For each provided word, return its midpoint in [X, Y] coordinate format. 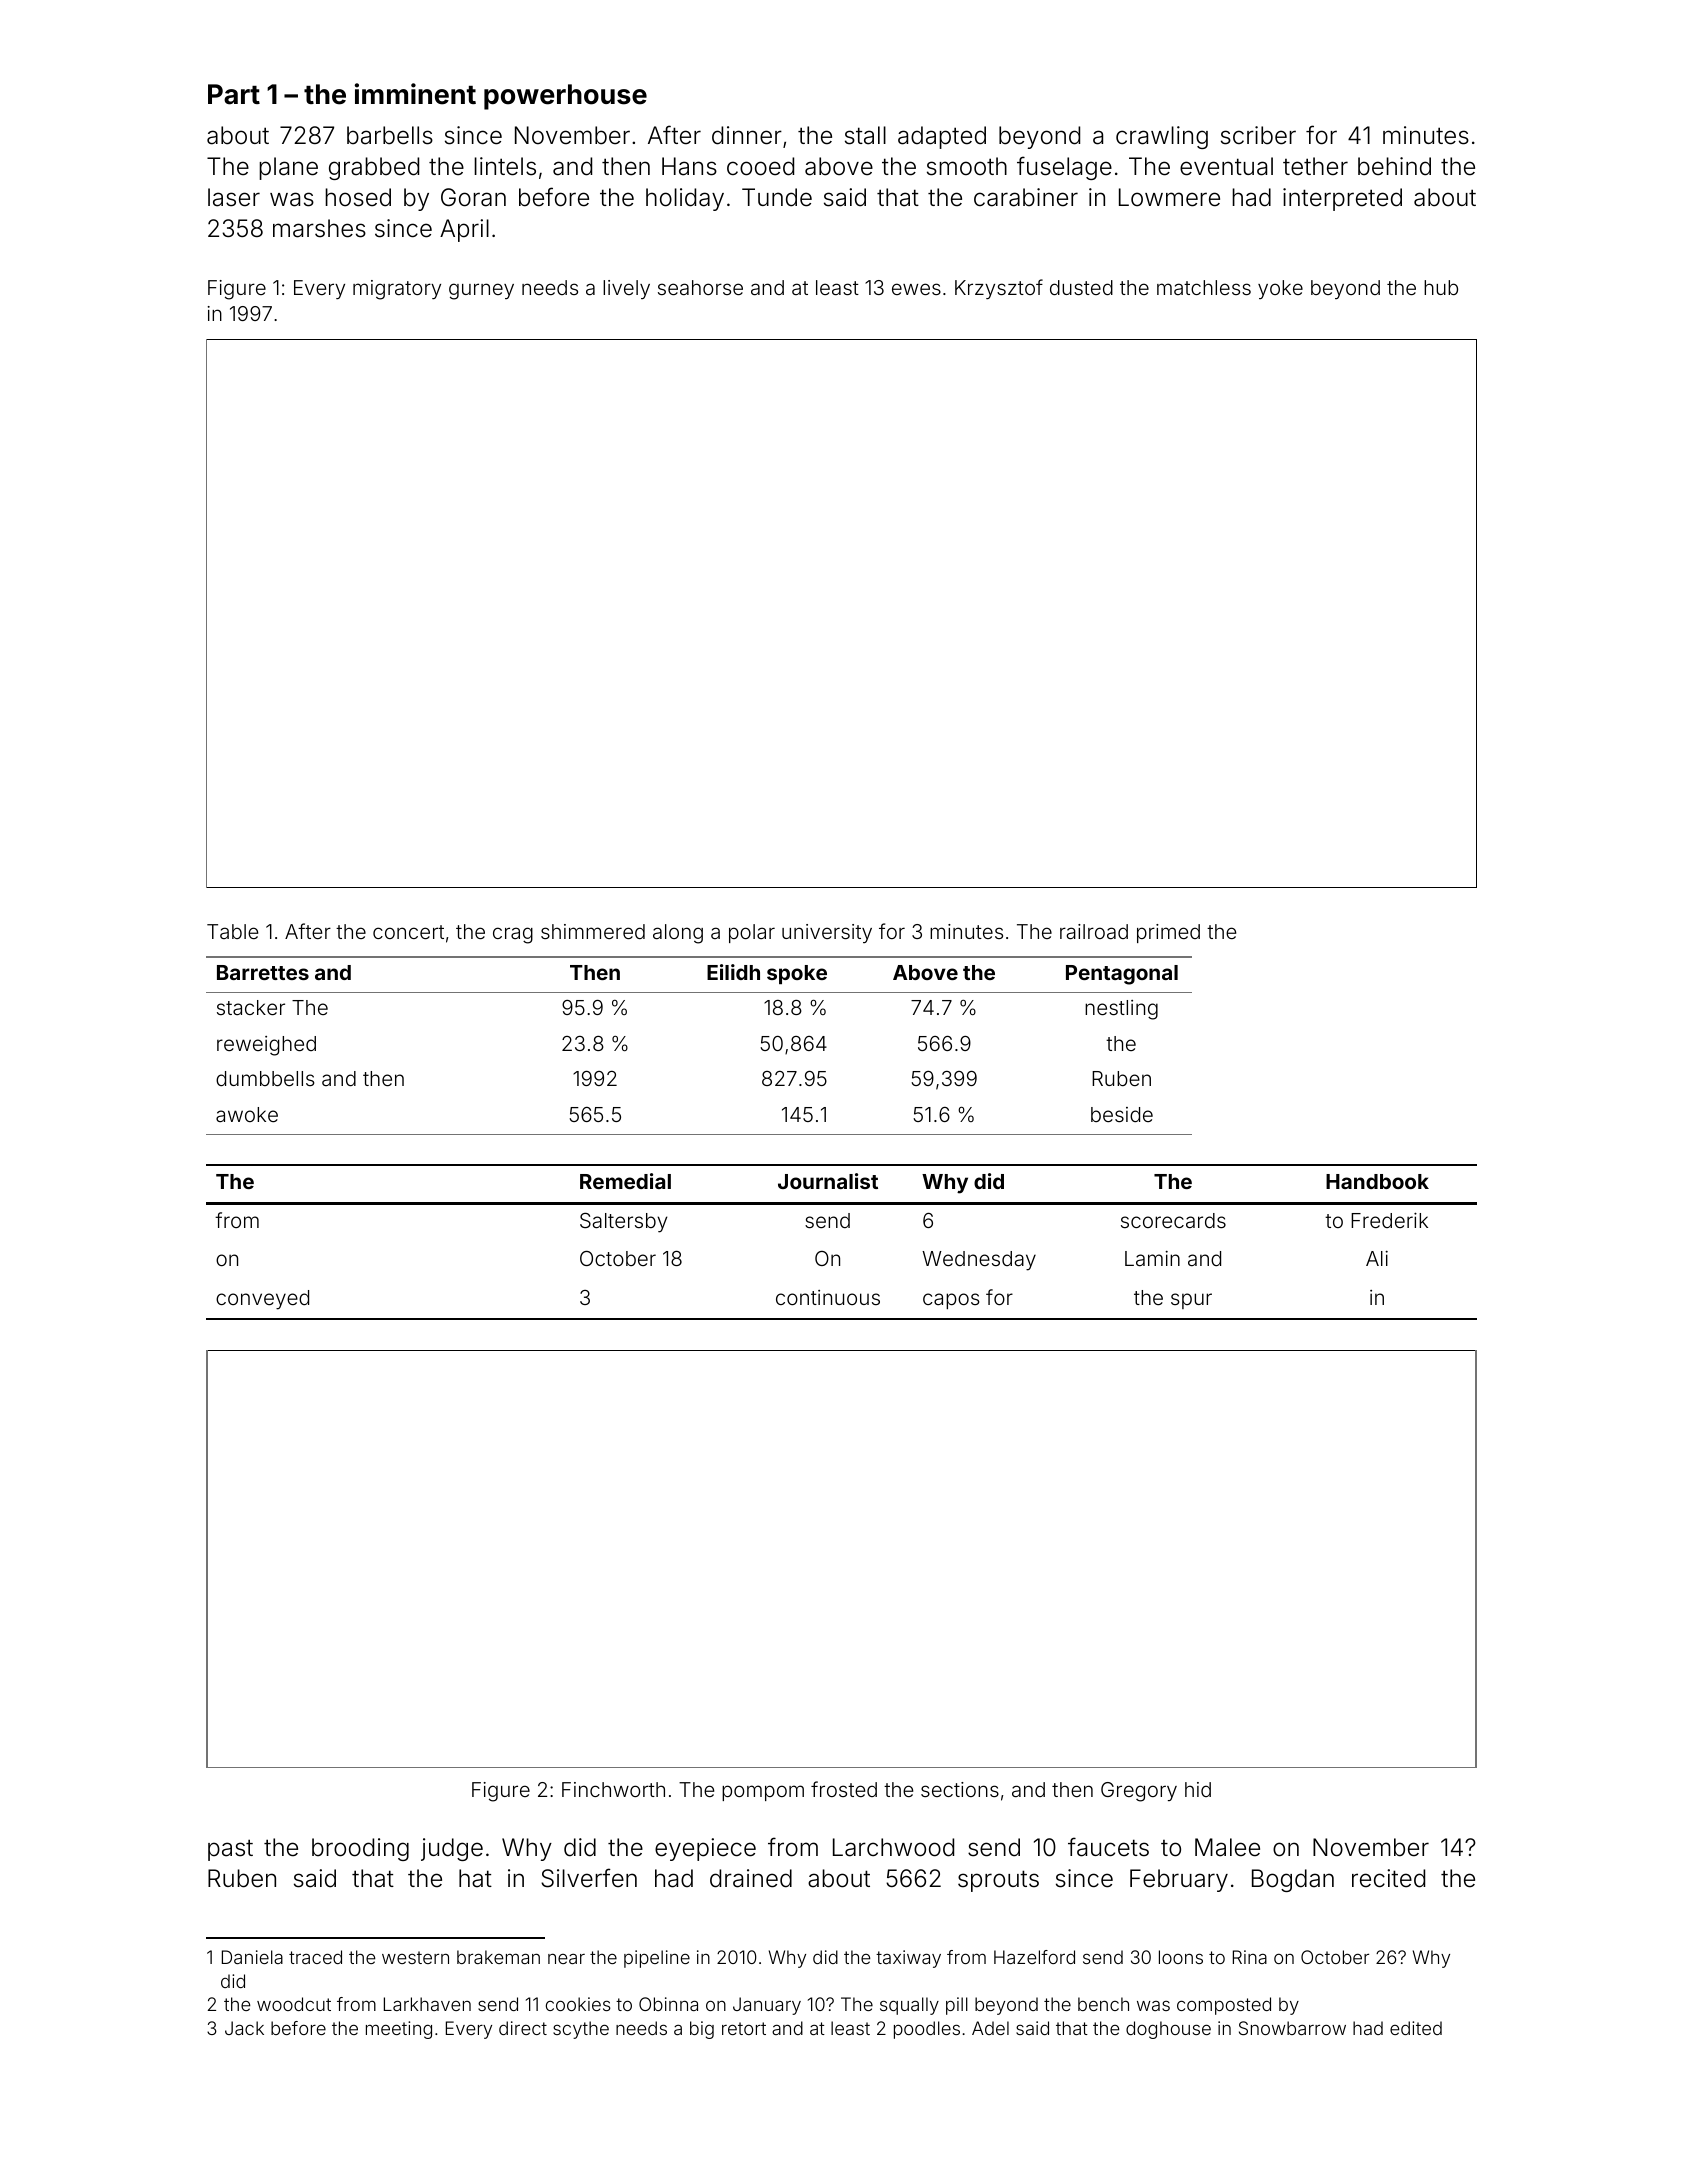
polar [752, 933]
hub [1441, 287]
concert [408, 932]
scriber [1258, 135]
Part [234, 94]
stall [865, 135]
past [230, 1850]
